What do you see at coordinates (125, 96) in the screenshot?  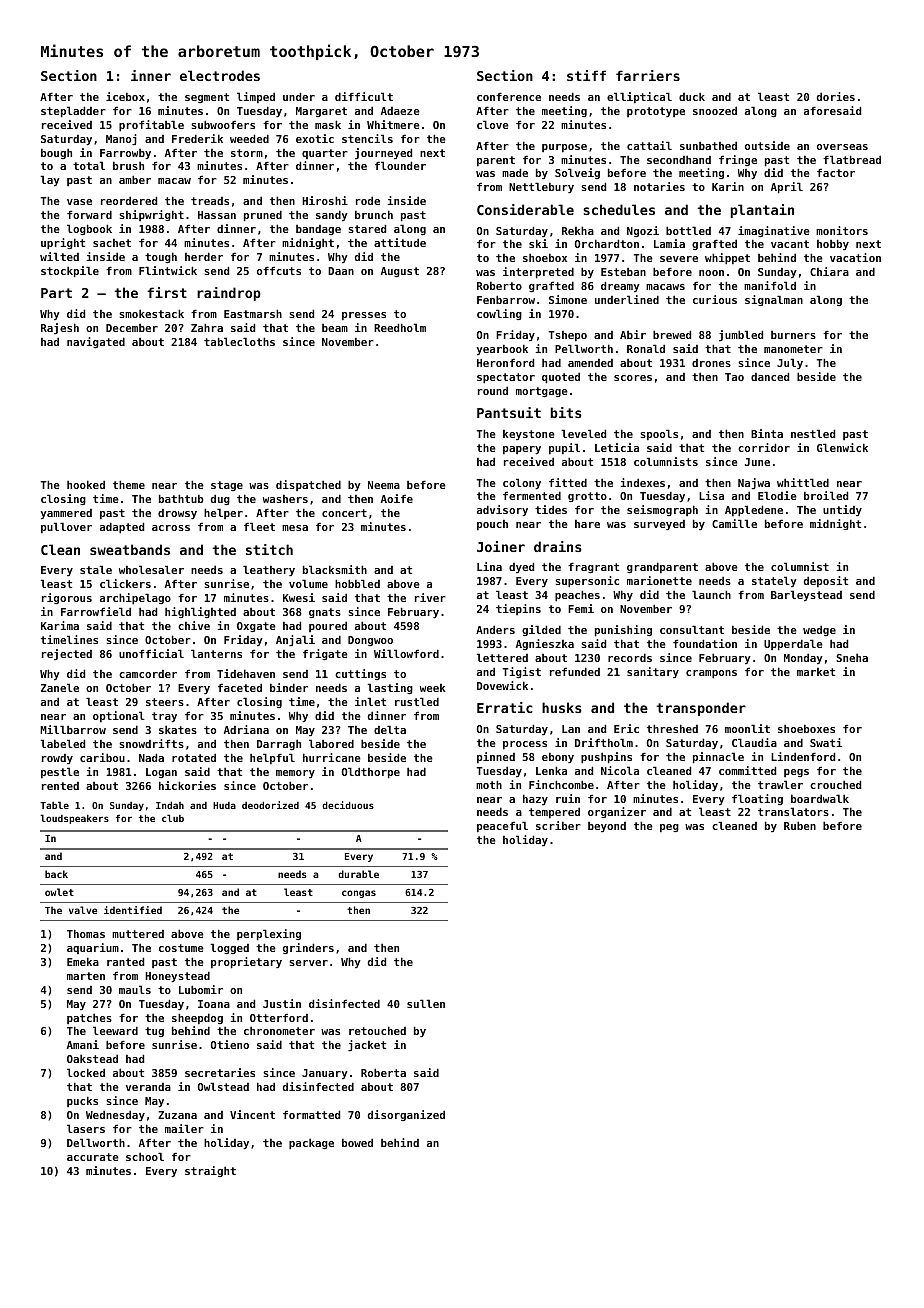 I see `icebox` at bounding box center [125, 96].
